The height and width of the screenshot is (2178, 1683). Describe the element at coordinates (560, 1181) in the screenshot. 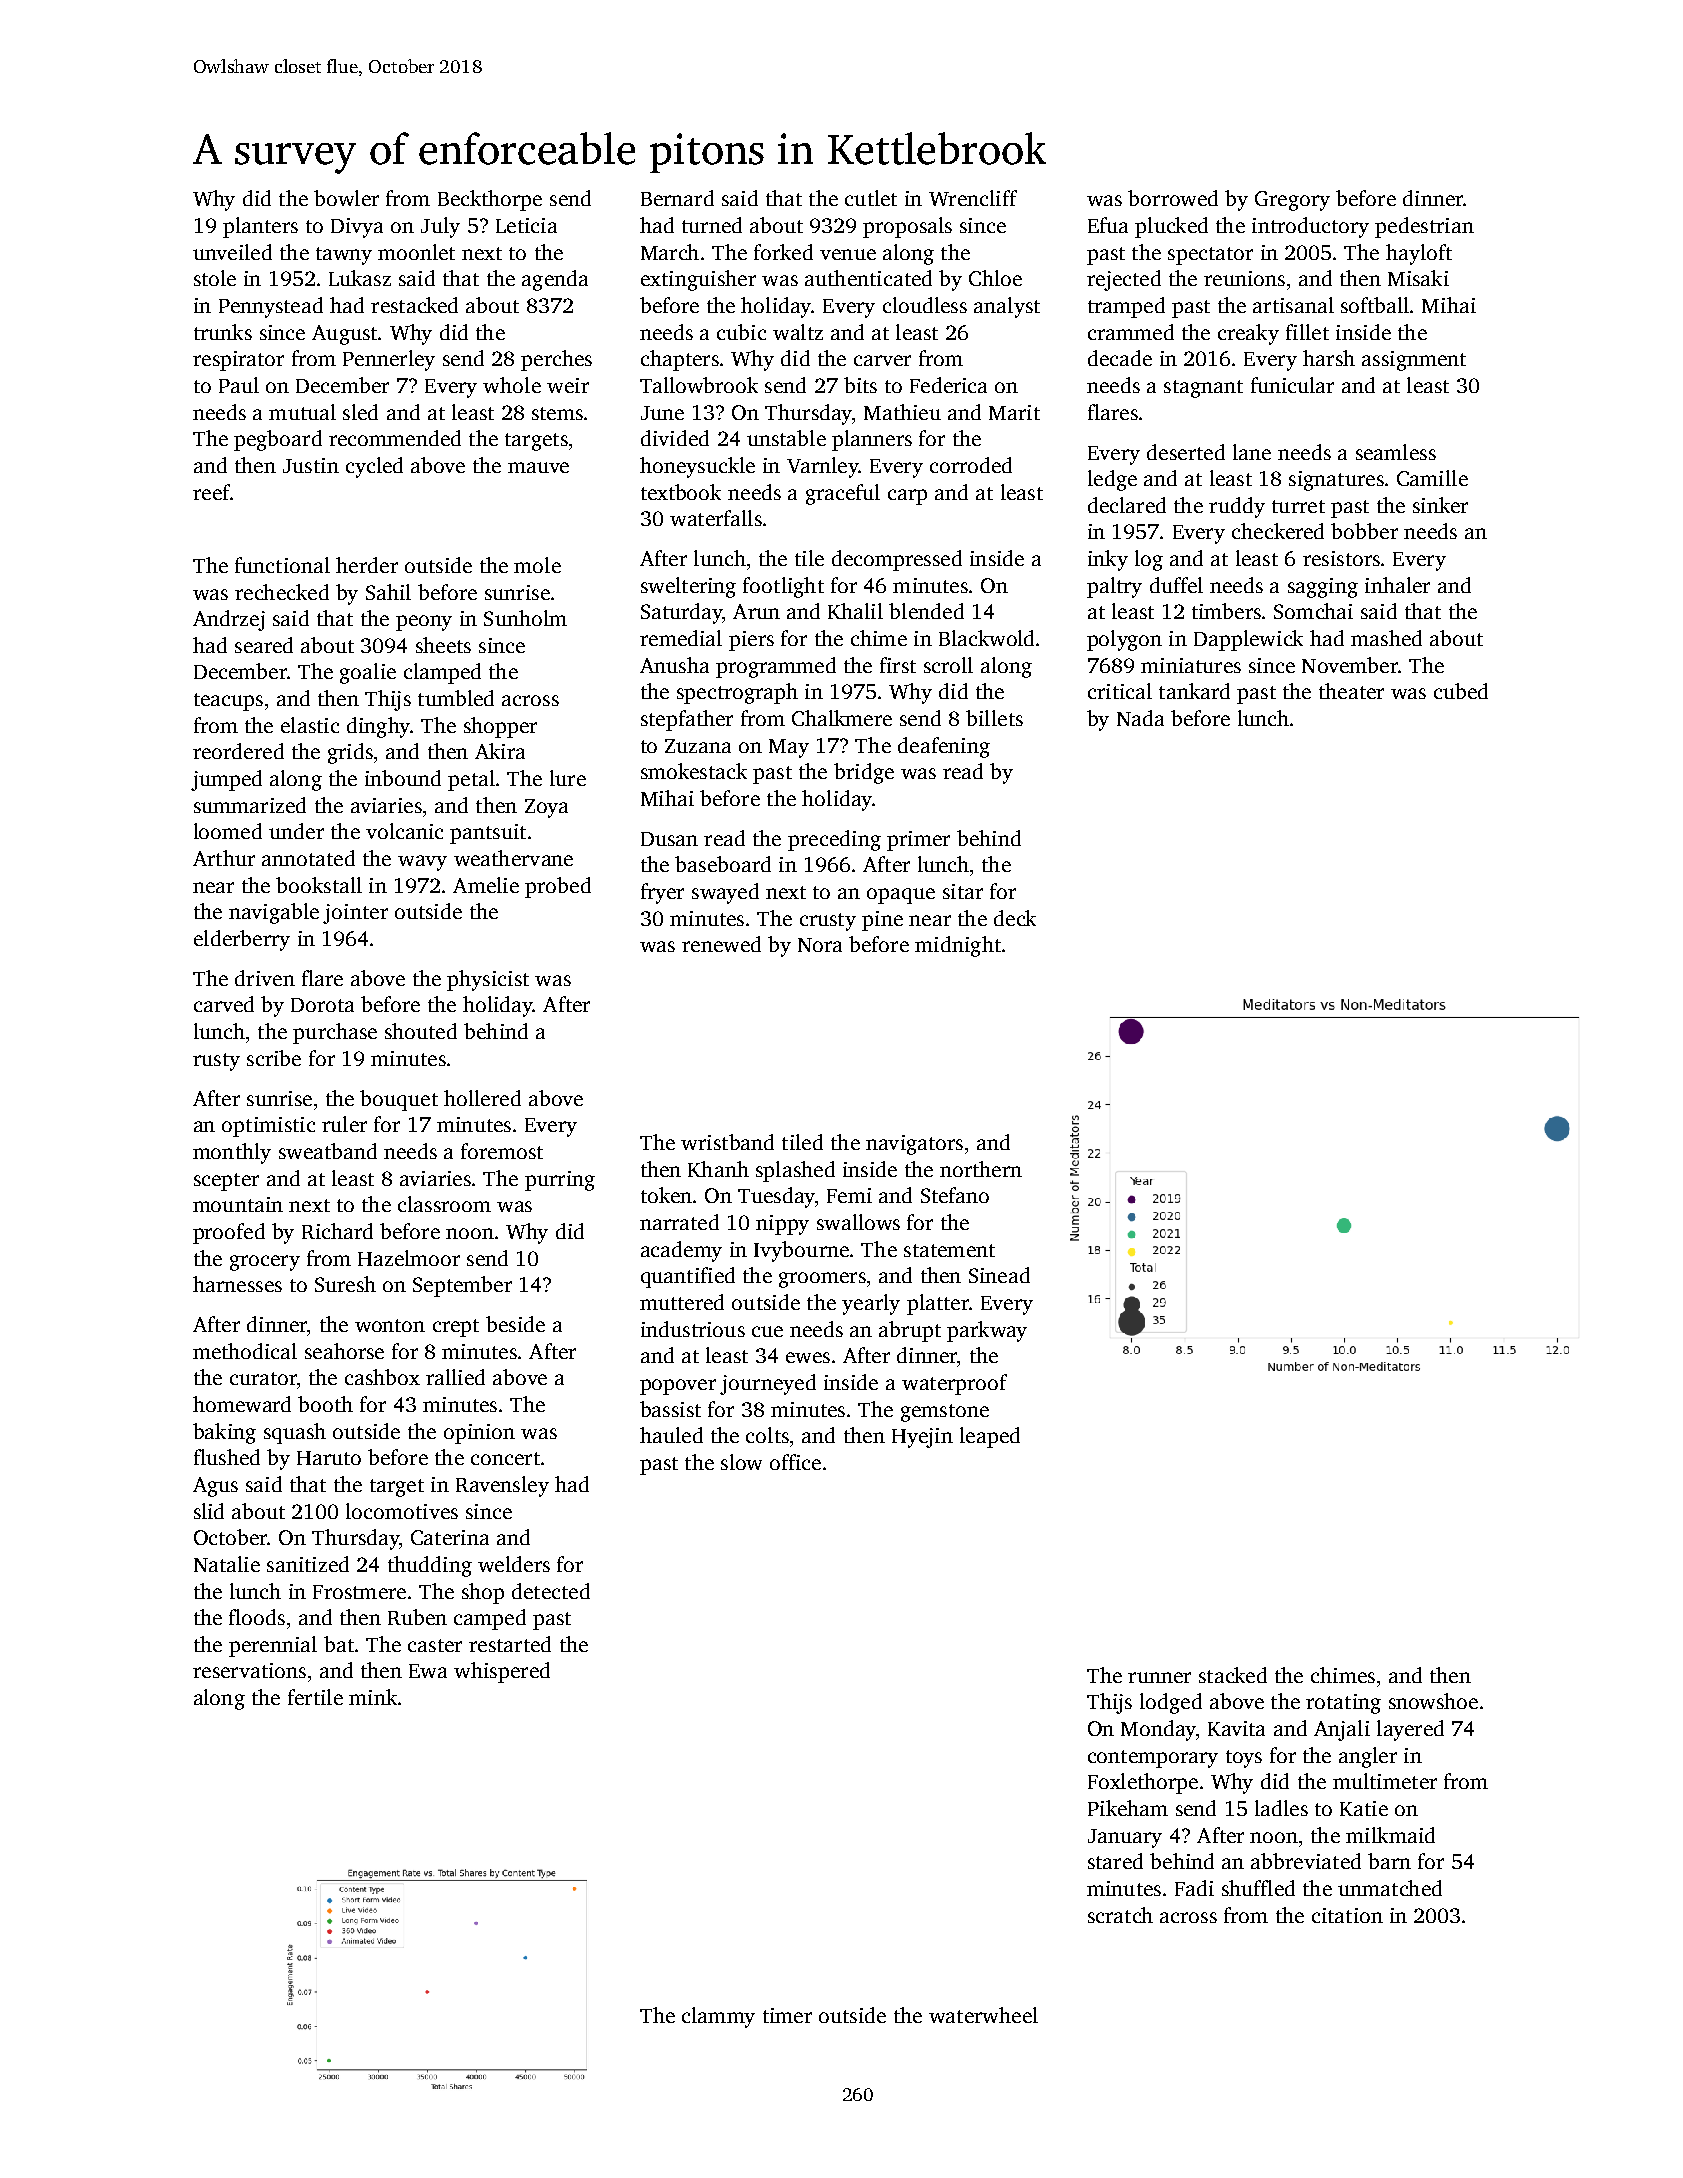

I see `purring` at that location.
